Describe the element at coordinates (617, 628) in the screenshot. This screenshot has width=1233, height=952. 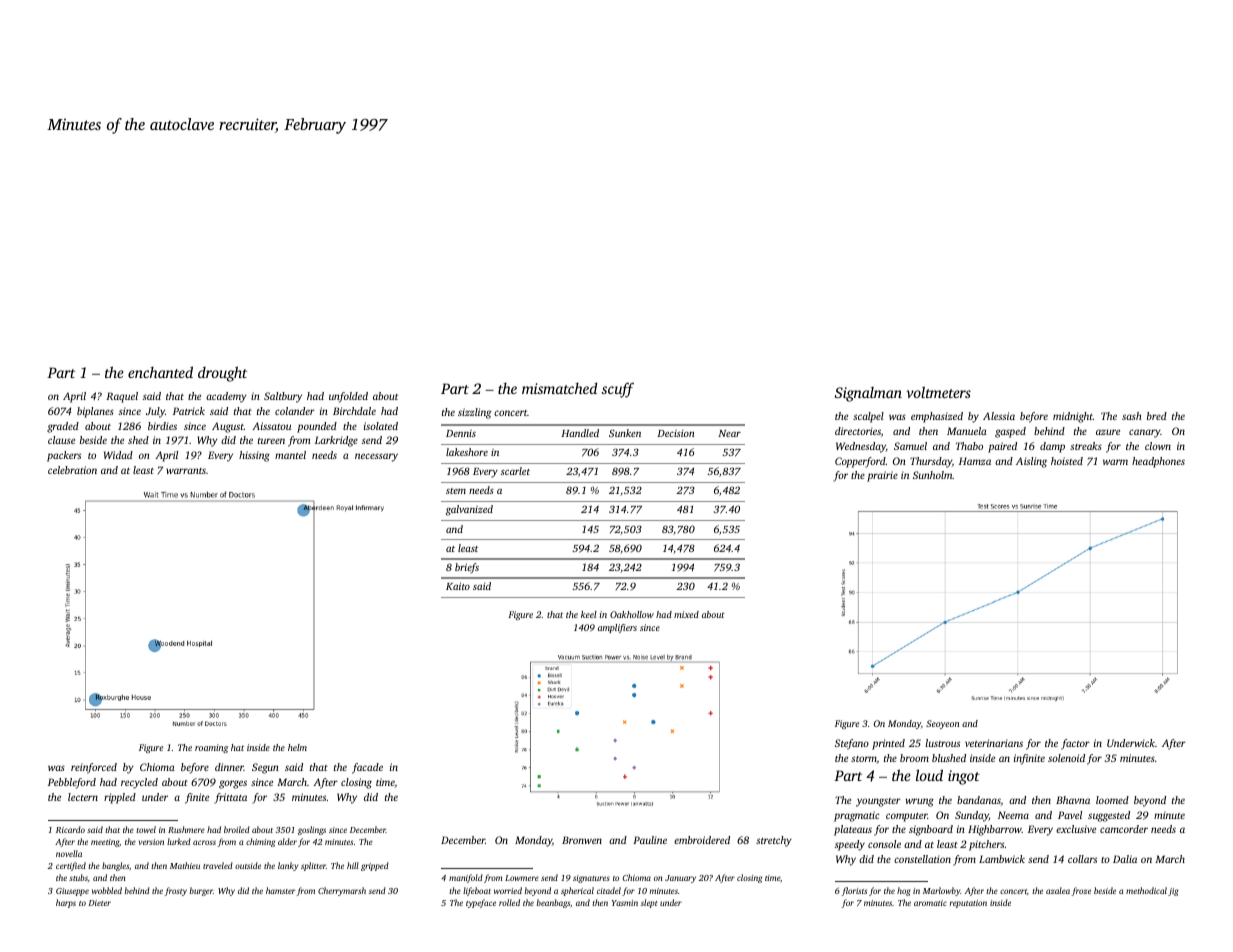
I see `amplifiers` at that location.
